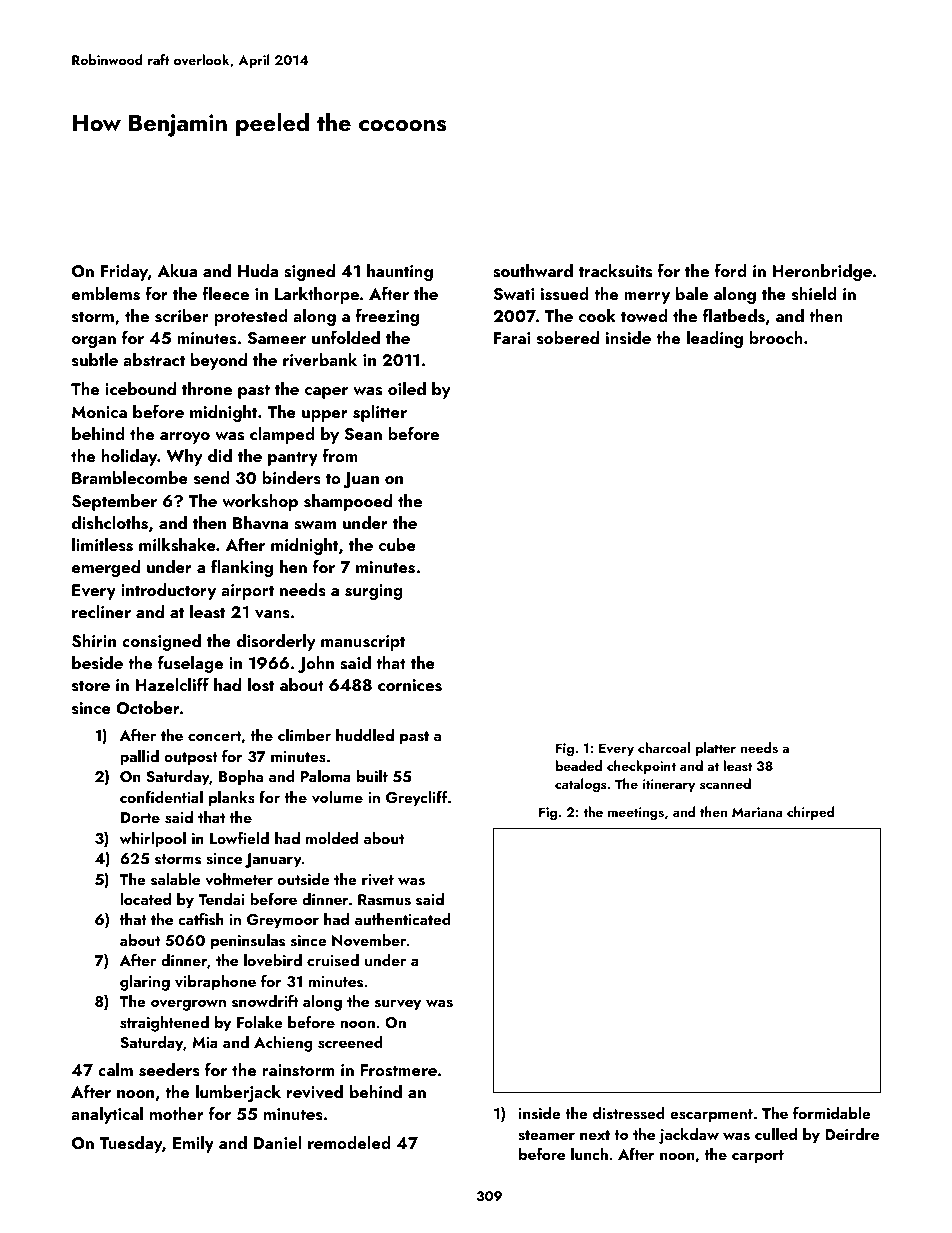 The width and height of the document is (952, 1233). I want to click on Juan, so click(361, 480).
